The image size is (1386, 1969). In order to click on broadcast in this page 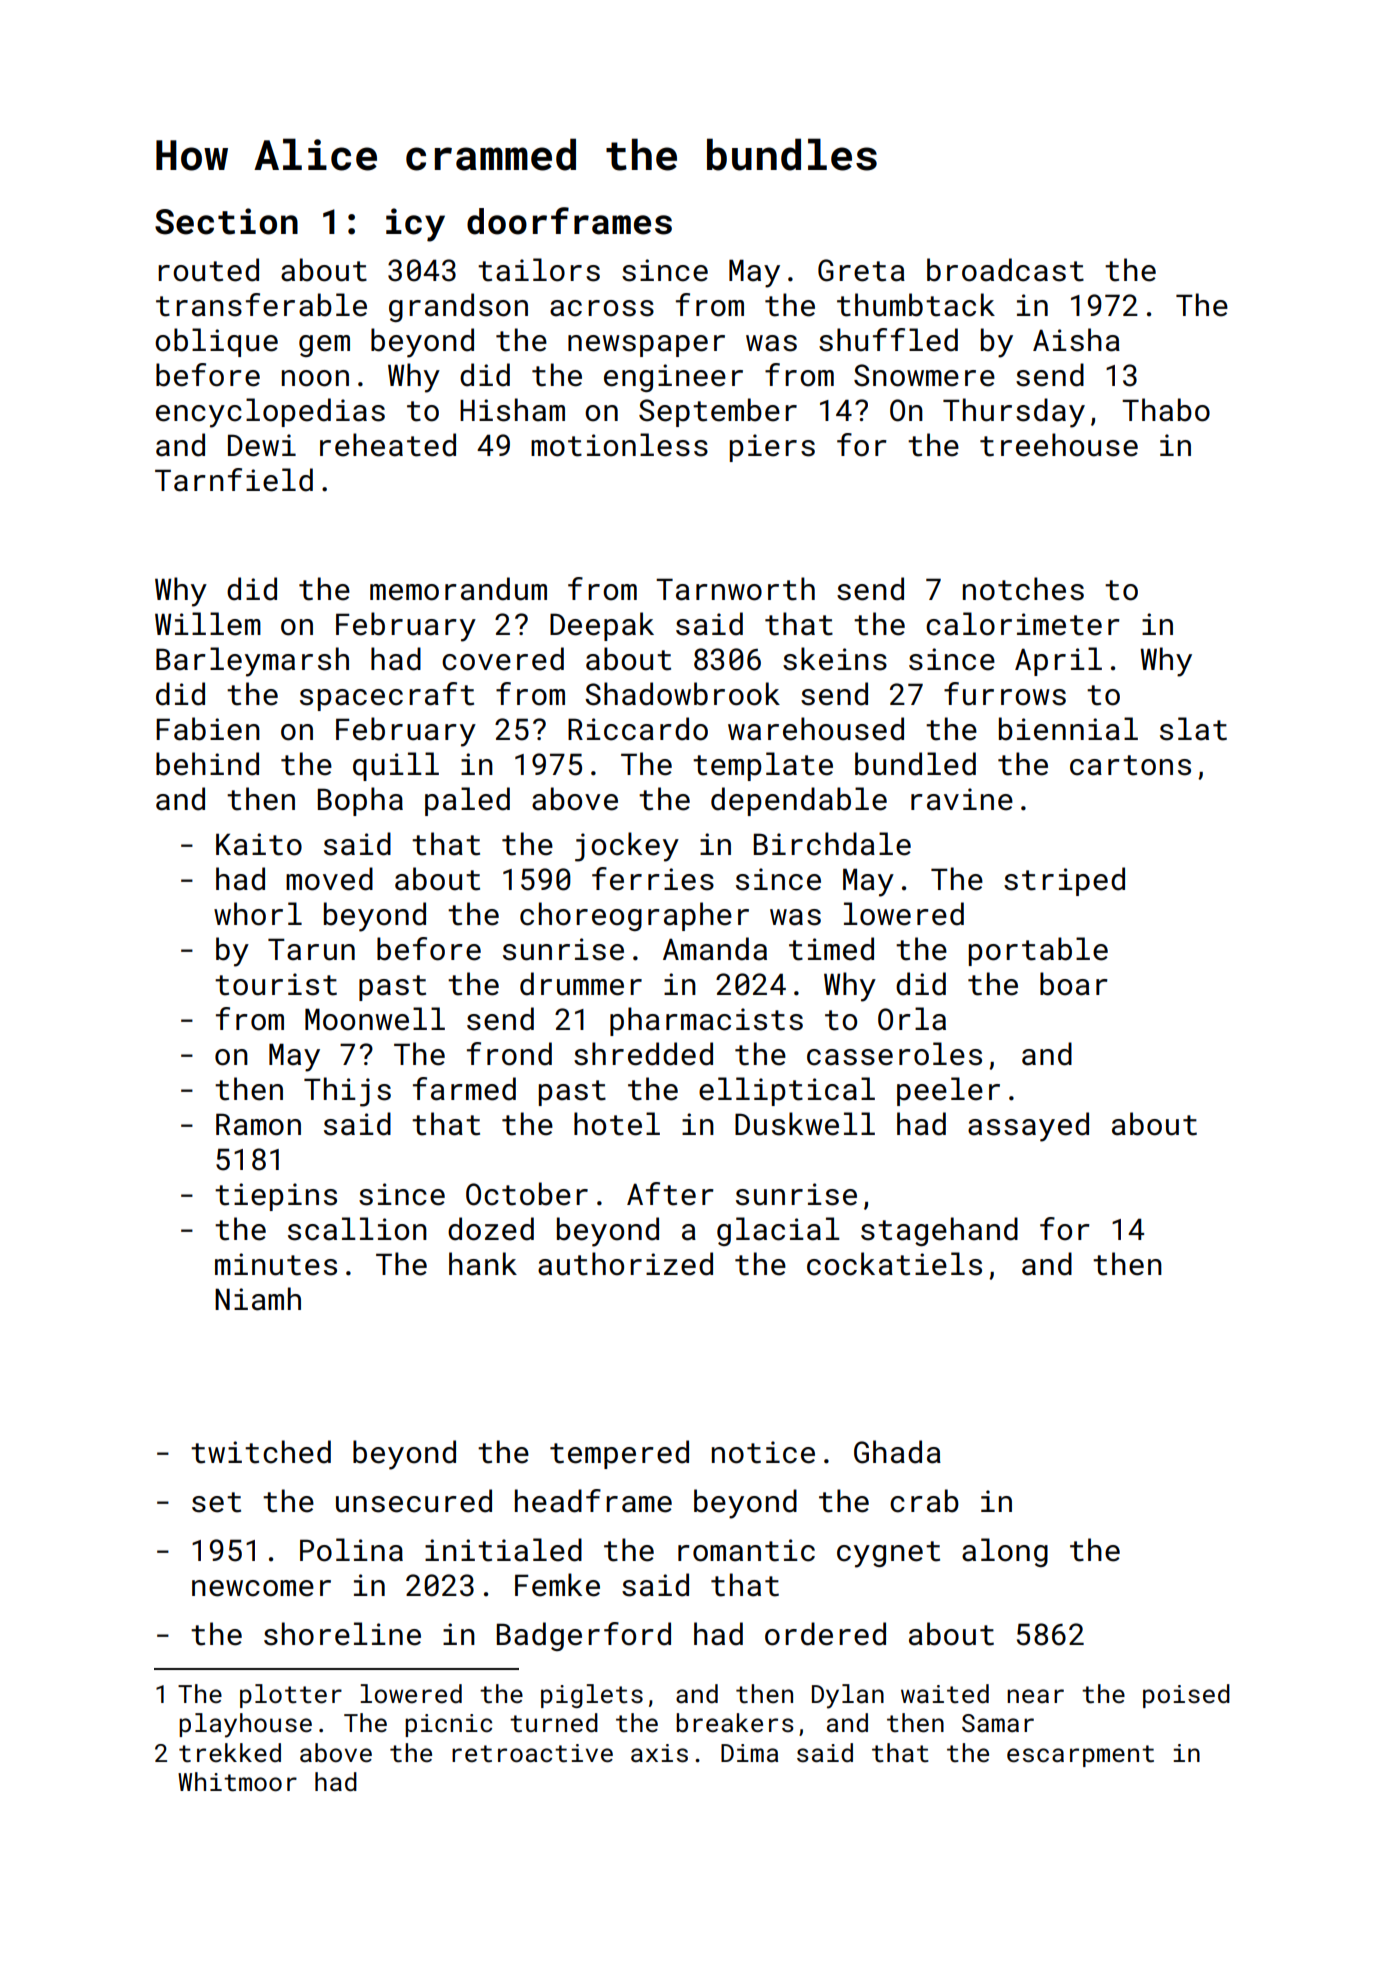, I will do `click(1005, 270)`.
